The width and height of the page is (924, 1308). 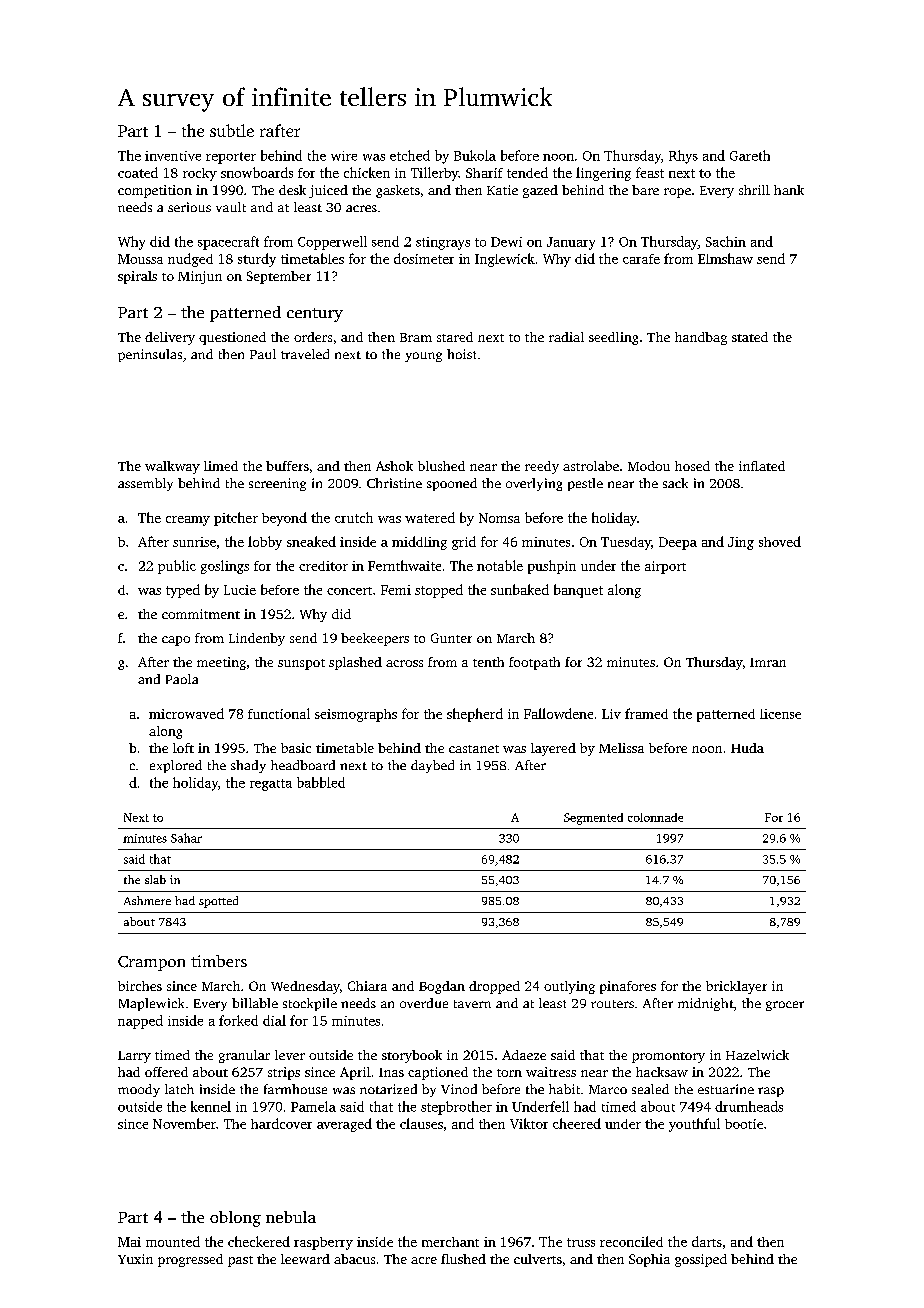 What do you see at coordinates (649, 1260) in the page?
I see `Sophia` at bounding box center [649, 1260].
